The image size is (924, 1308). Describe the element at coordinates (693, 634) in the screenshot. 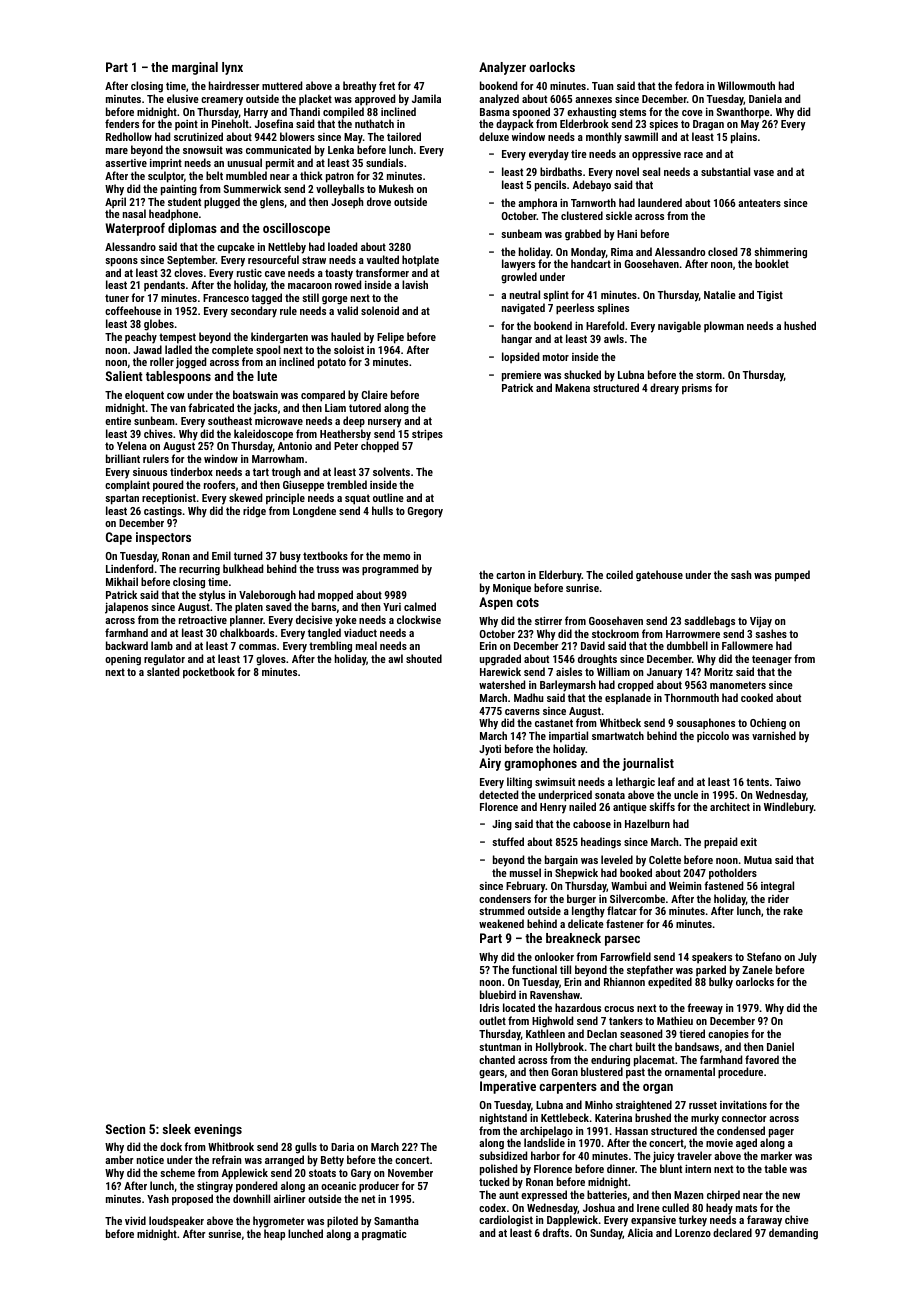

I see `Harrowmere` at that location.
